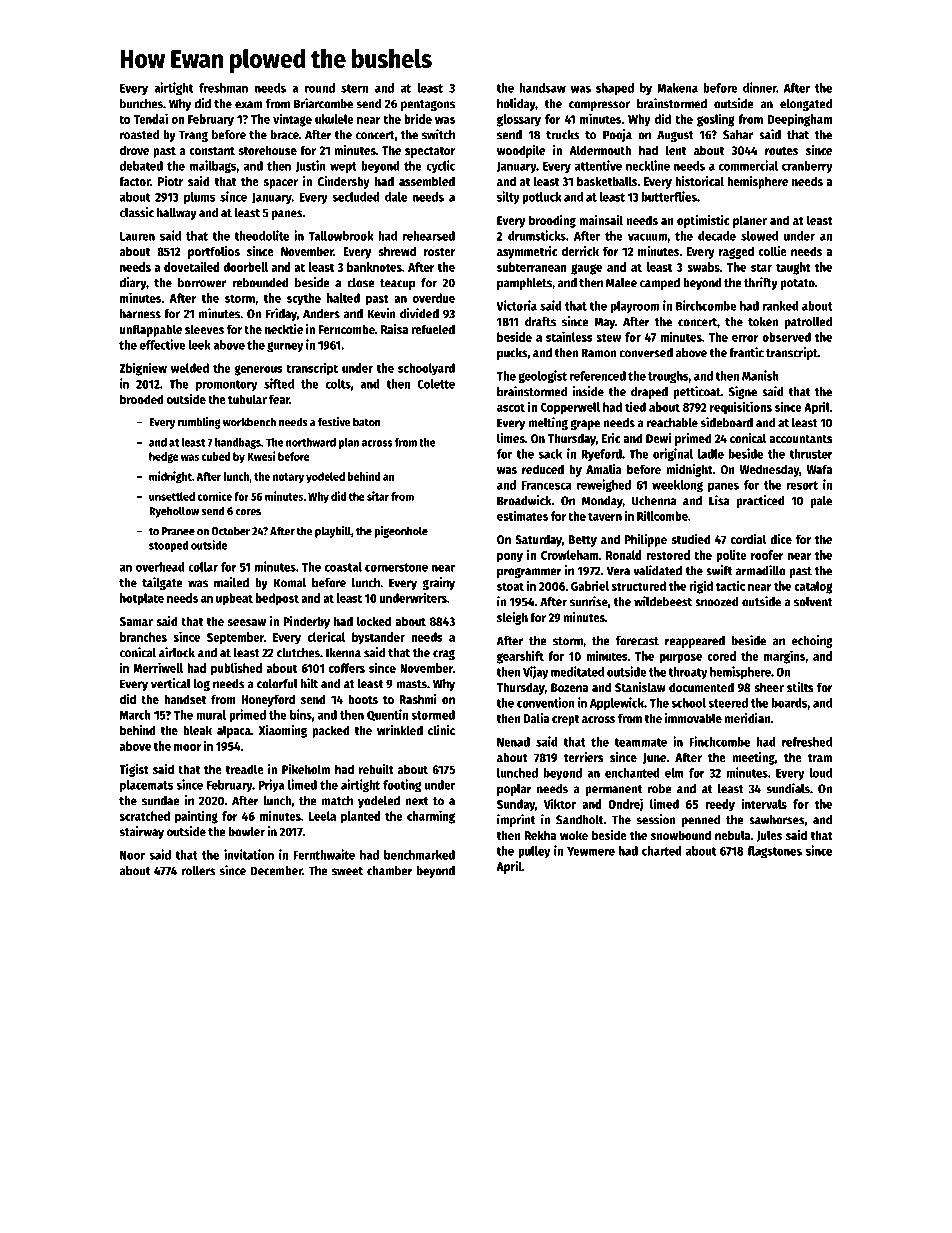 Image resolution: width=952 pixels, height=1233 pixels. Describe the element at coordinates (141, 104) in the screenshot. I see `bunches` at that location.
